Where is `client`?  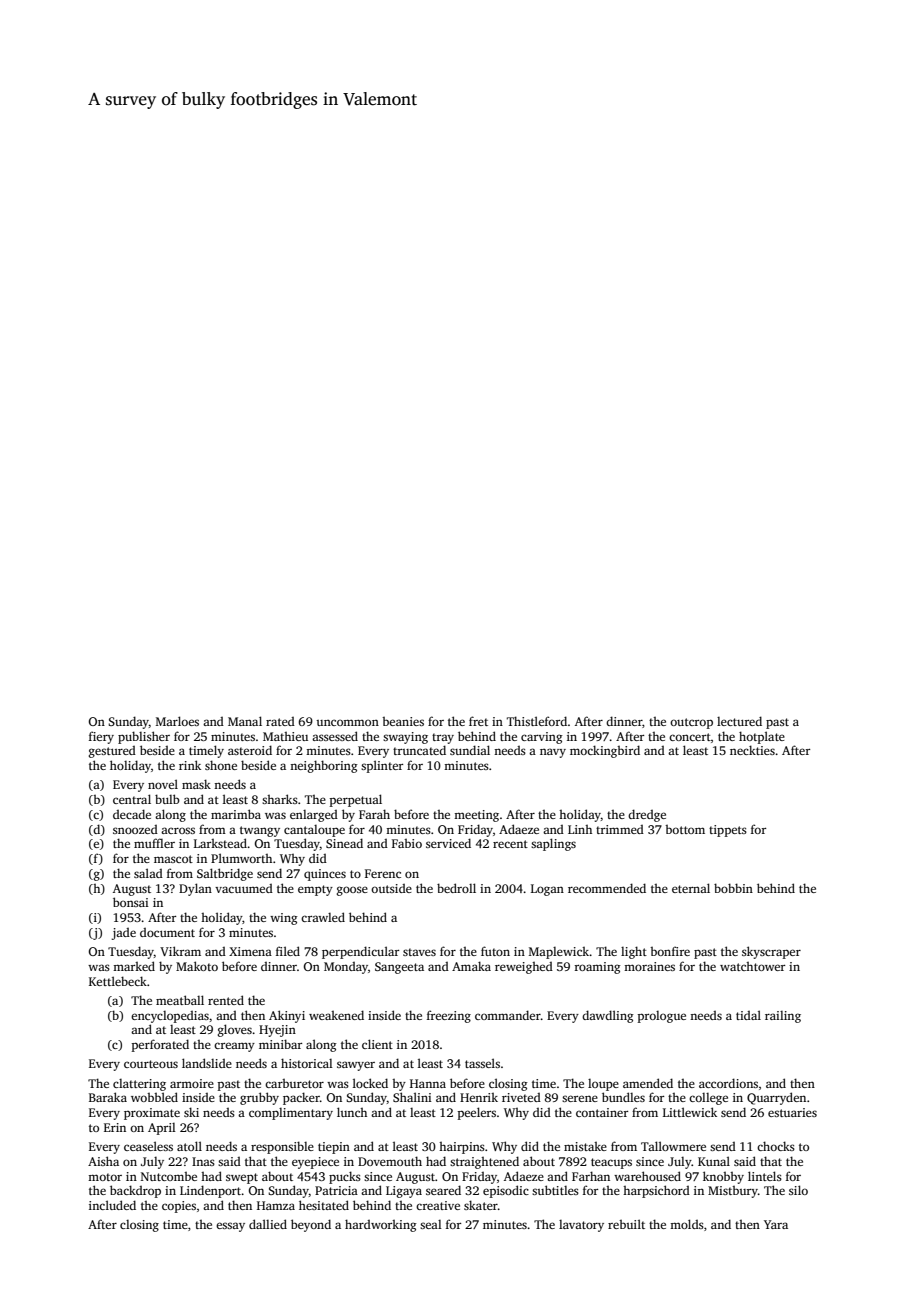
client is located at coordinates (377, 1044).
